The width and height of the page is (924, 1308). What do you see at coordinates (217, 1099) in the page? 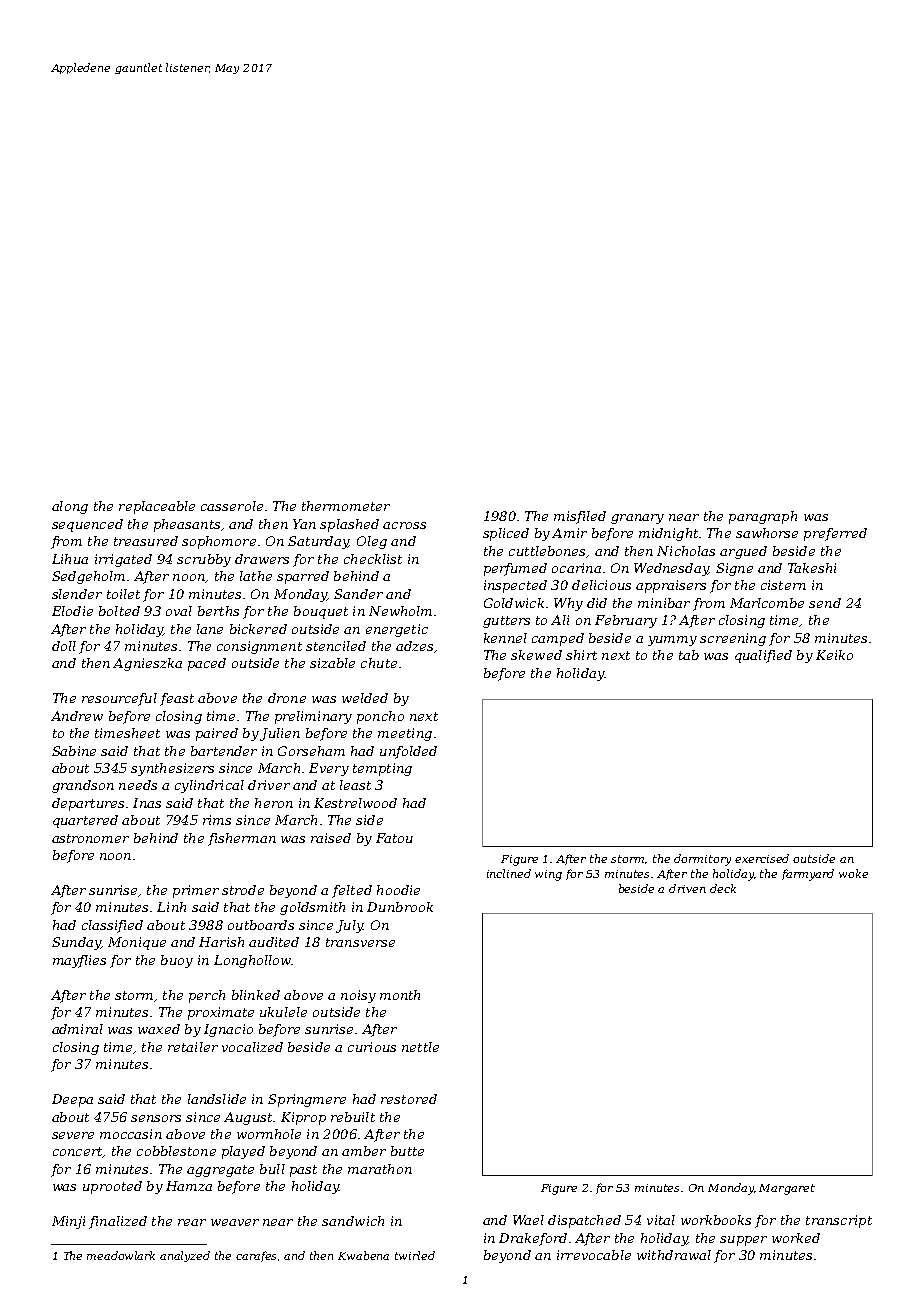
I see `landslide` at bounding box center [217, 1099].
